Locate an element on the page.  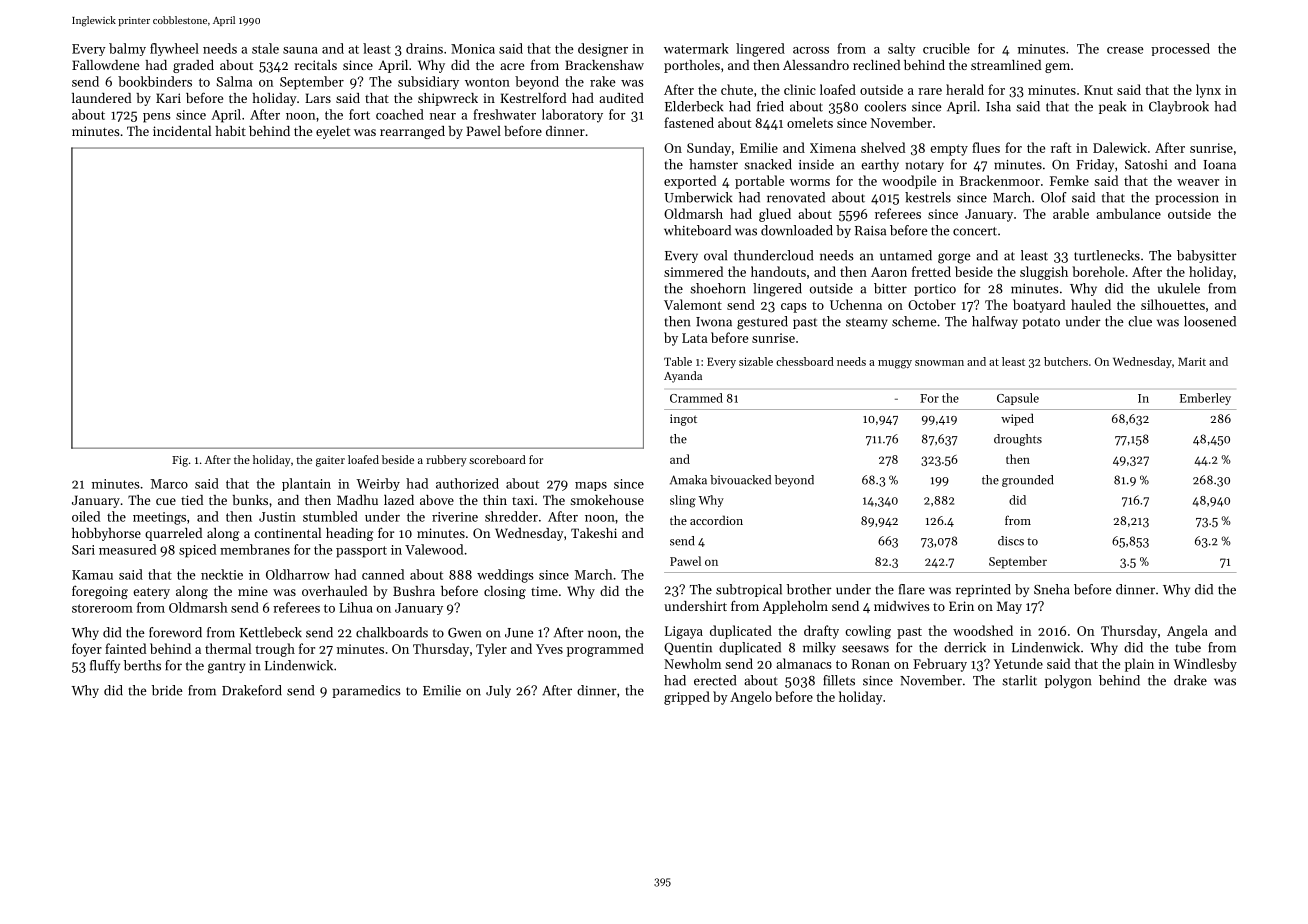
Ayanda is located at coordinates (683, 377).
